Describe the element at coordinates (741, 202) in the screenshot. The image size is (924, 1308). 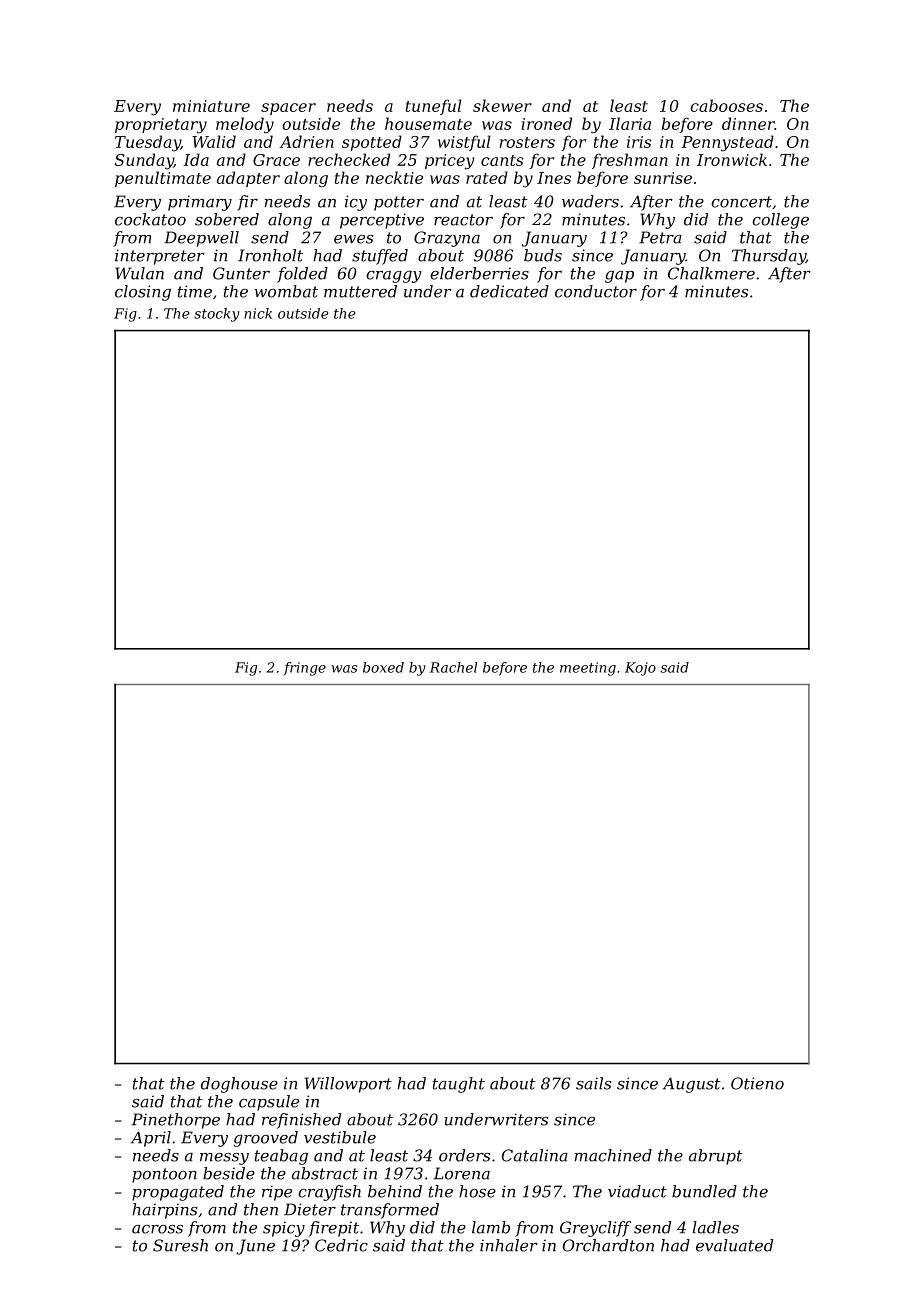
I see `concert` at that location.
